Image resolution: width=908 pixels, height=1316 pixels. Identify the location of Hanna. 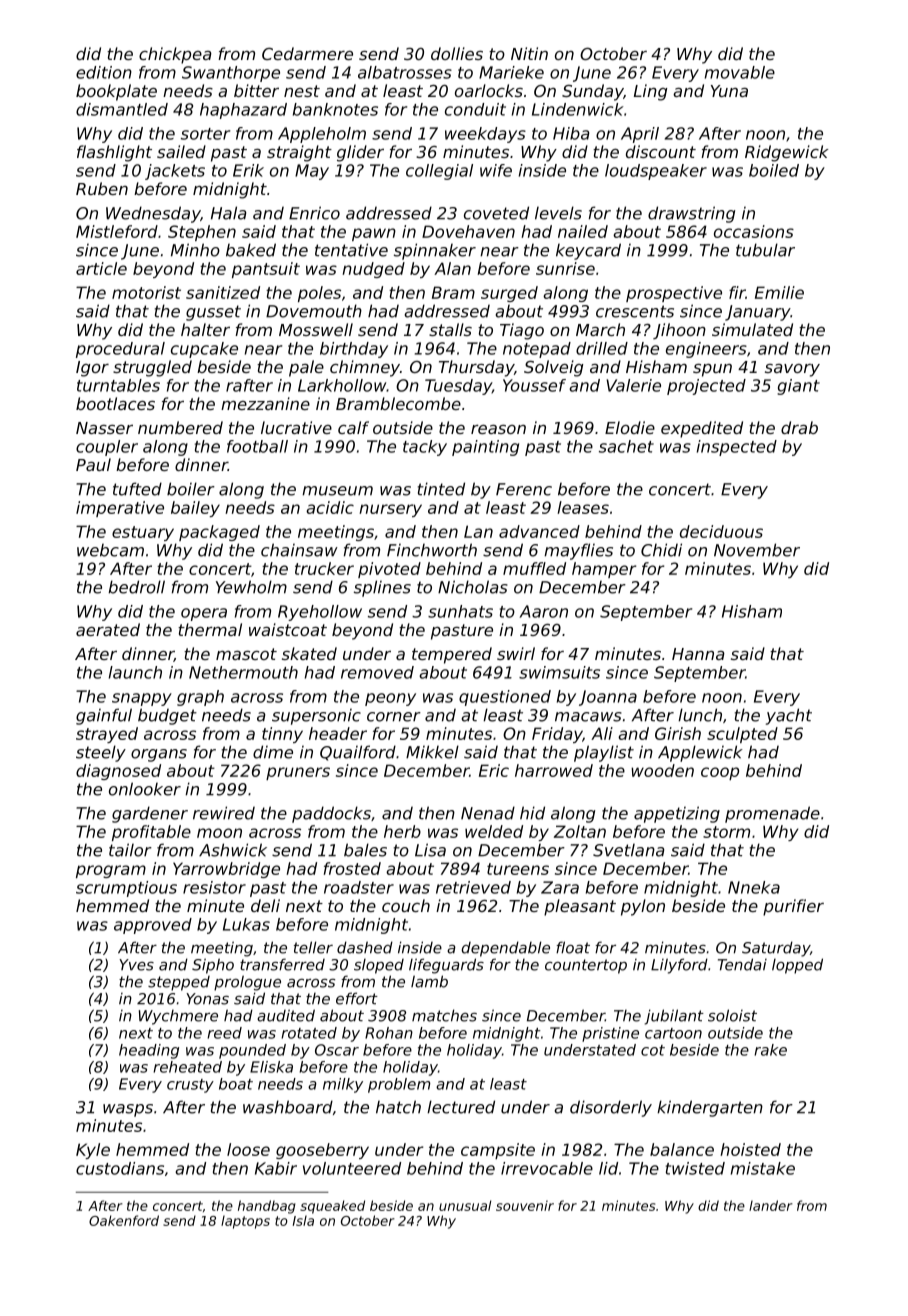
(698, 654).
